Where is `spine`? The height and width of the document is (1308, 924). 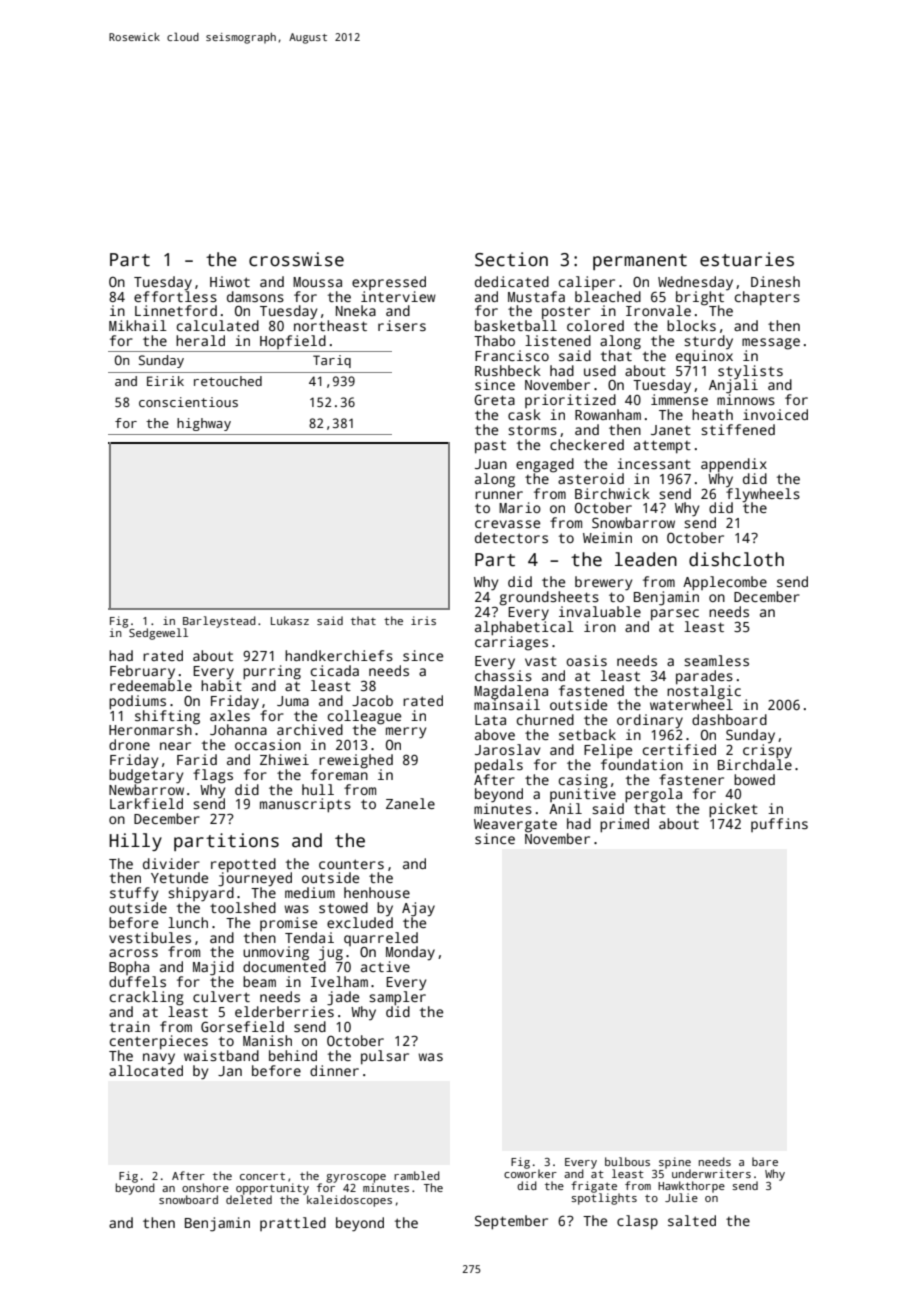 spine is located at coordinates (675, 1163).
